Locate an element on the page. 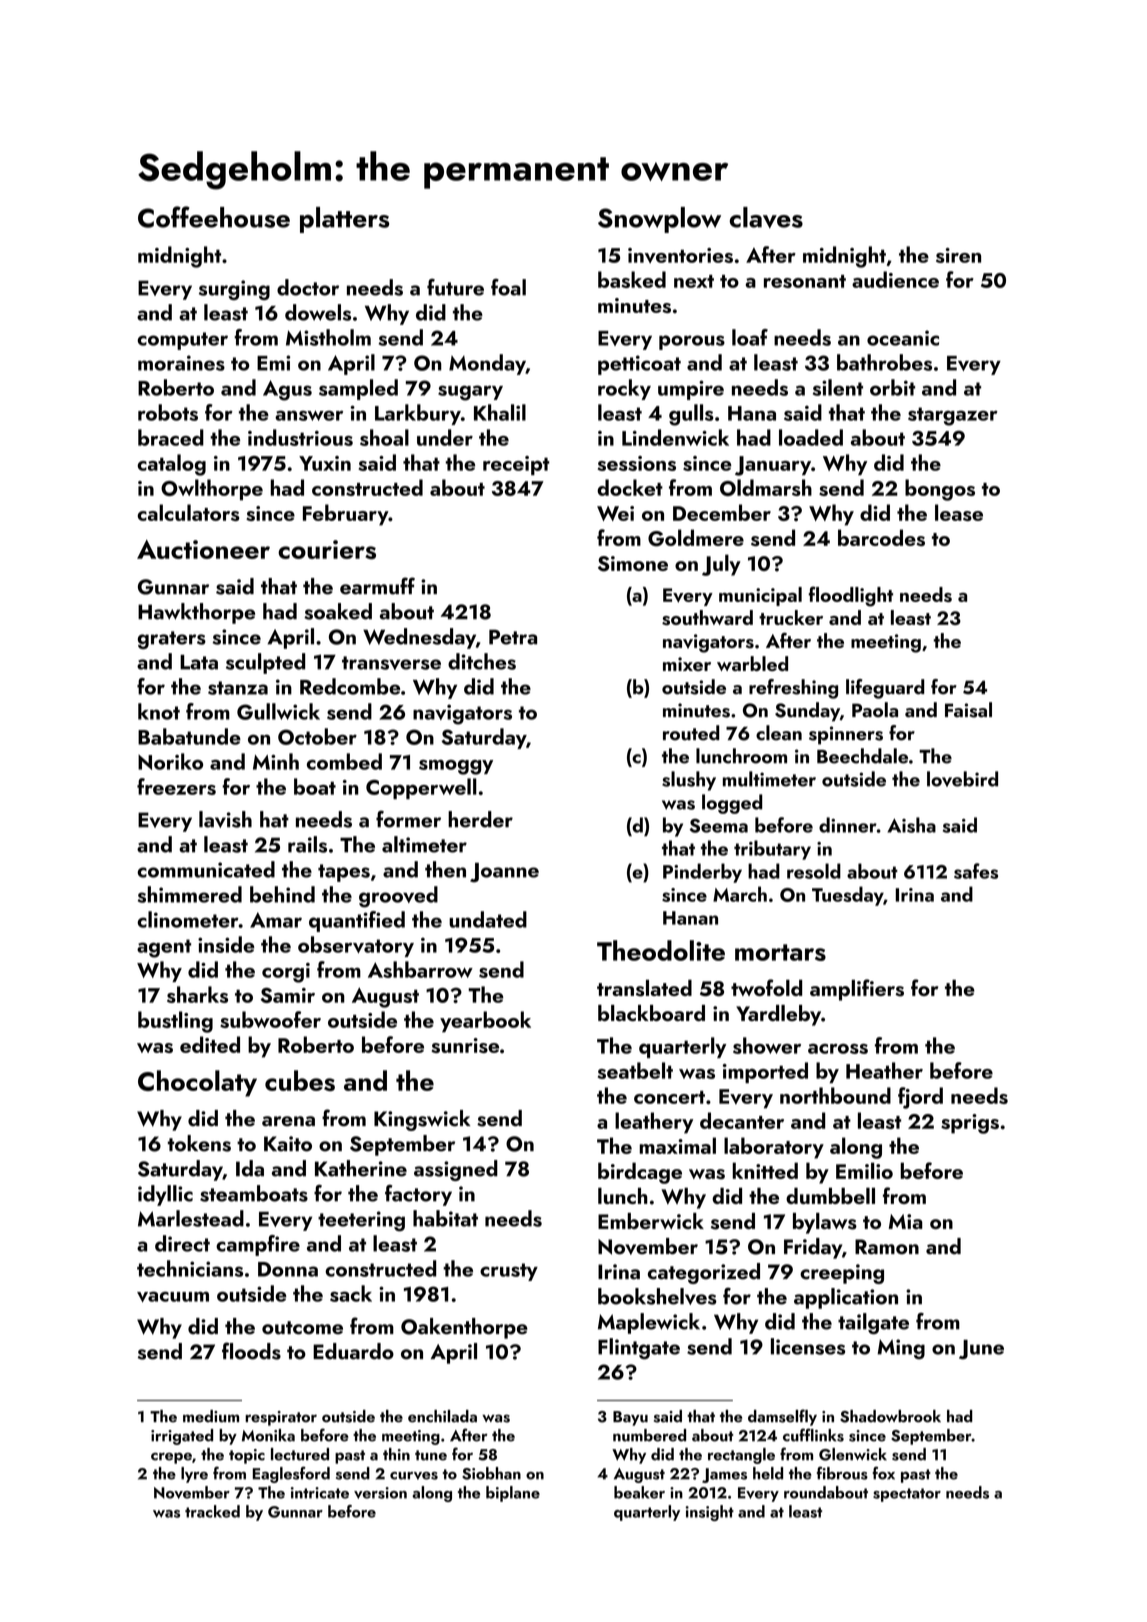 Image resolution: width=1147 pixels, height=1622 pixels. blackboard is located at coordinates (651, 1013).
